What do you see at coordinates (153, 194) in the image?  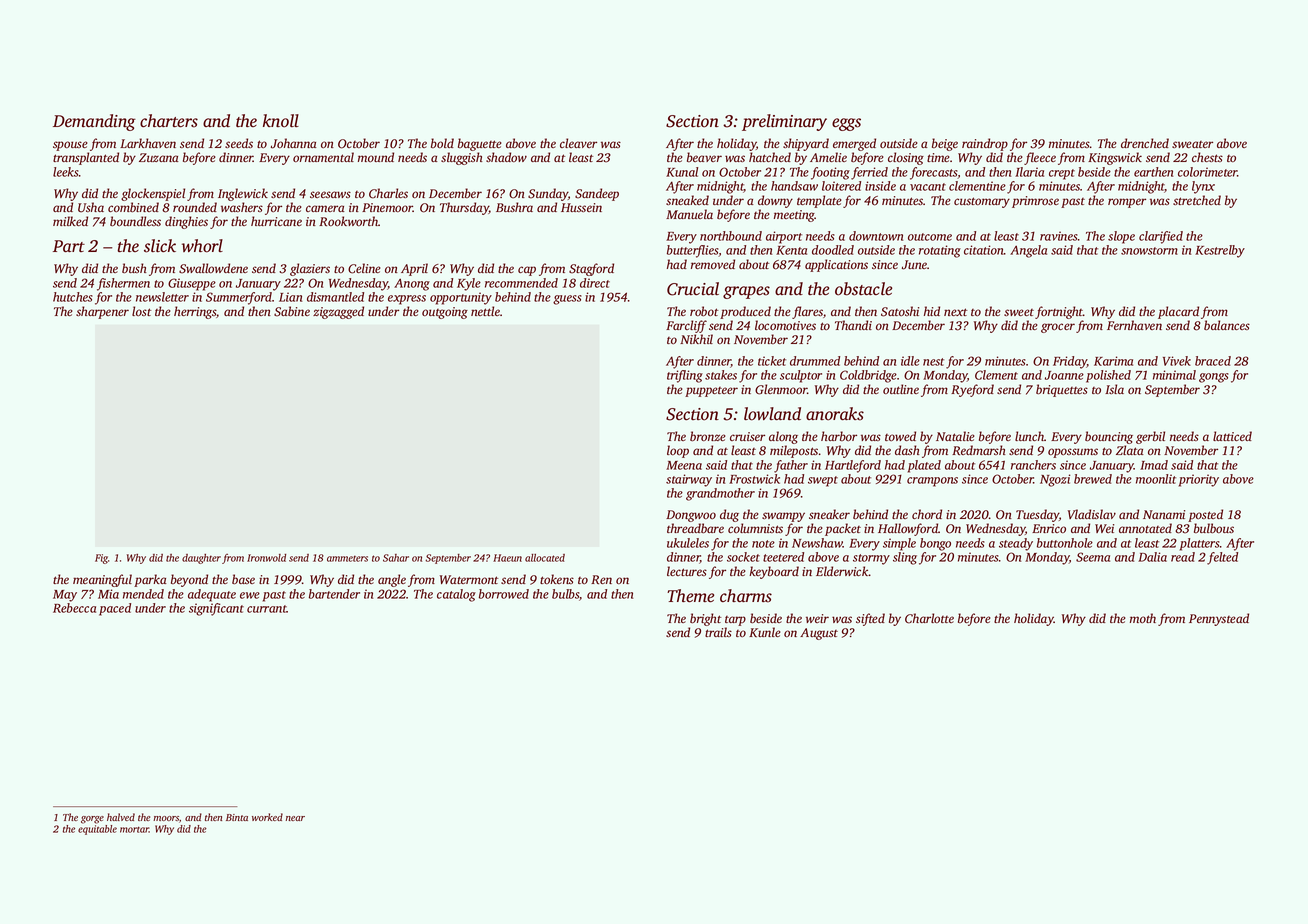 I see `glockenspiel` at bounding box center [153, 194].
